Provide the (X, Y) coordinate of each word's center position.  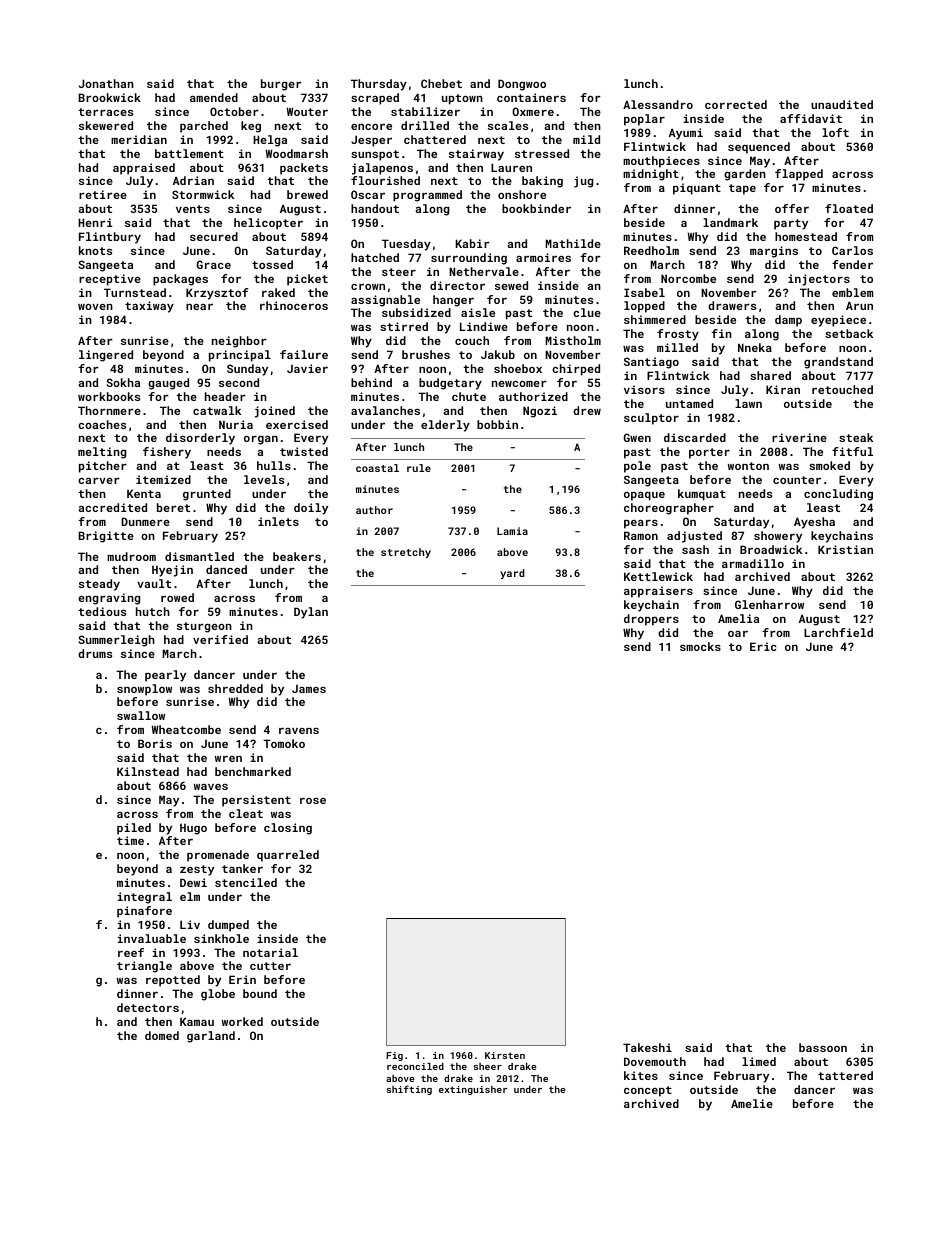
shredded (235, 688)
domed (162, 1035)
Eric (763, 646)
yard (512, 574)
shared (770, 375)
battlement (189, 153)
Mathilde (573, 243)
